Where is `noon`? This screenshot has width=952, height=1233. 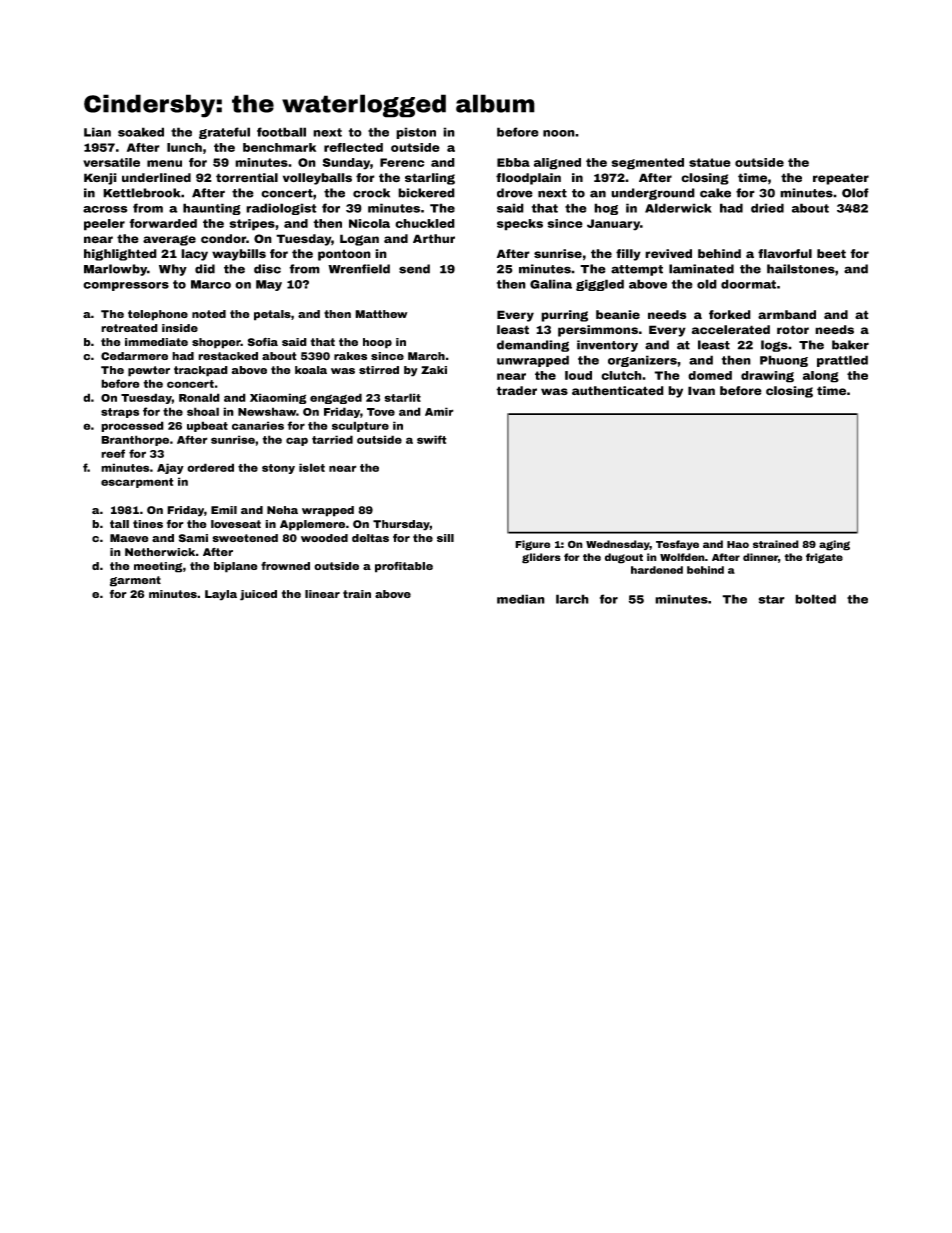
noon is located at coordinates (559, 133).
